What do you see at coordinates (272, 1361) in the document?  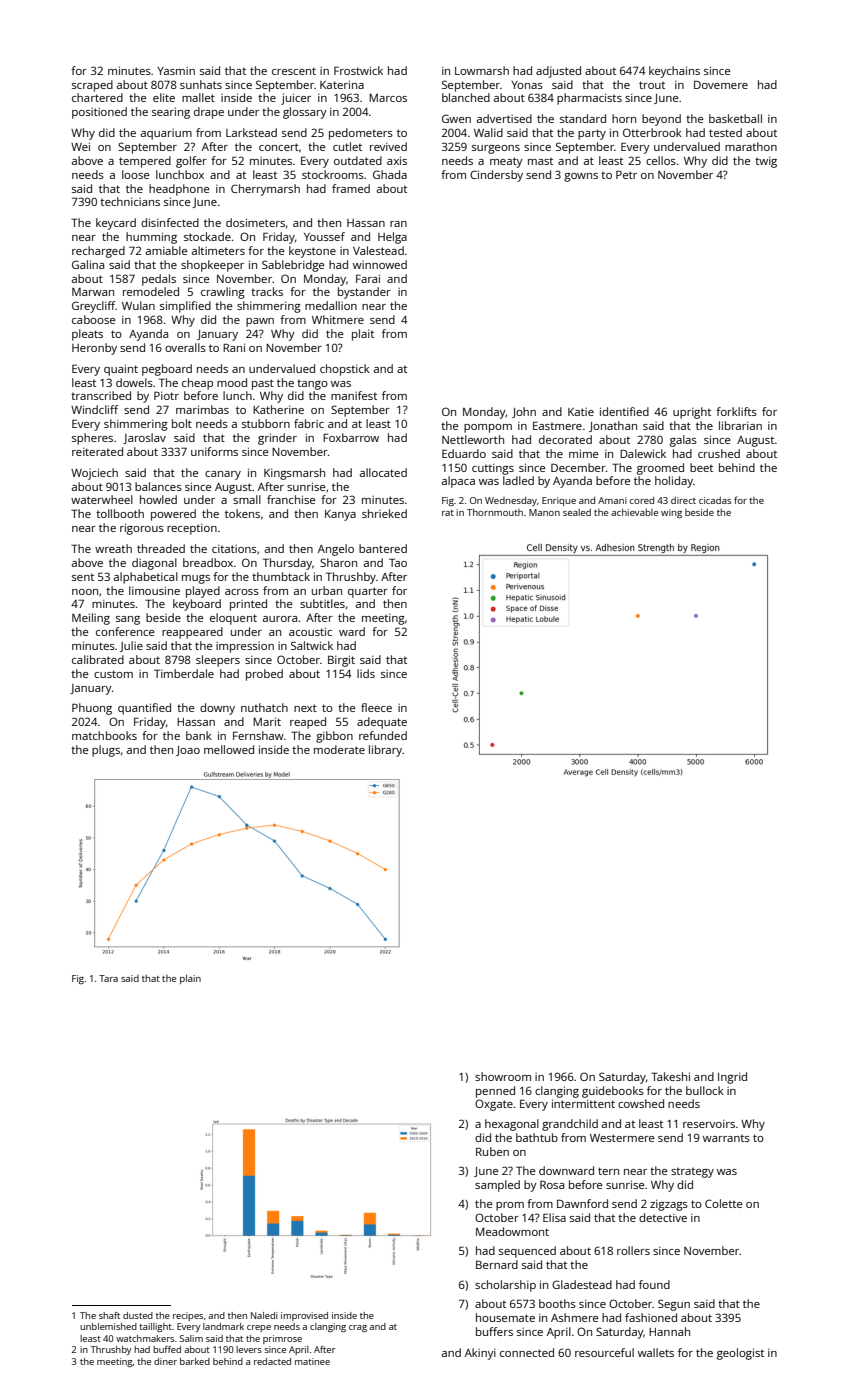 I see `redacted` at bounding box center [272, 1361].
